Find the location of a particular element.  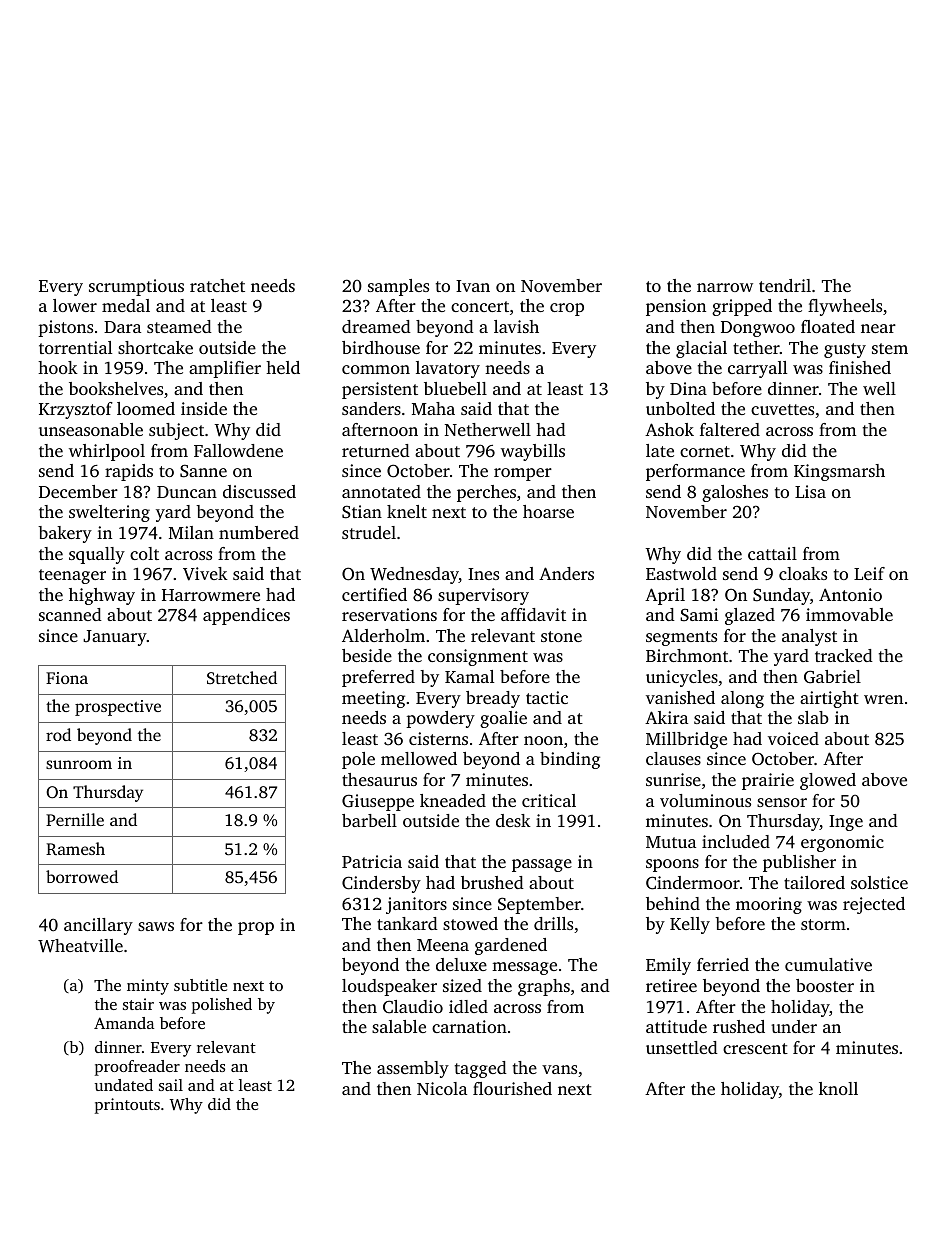

finished is located at coordinates (860, 367).
